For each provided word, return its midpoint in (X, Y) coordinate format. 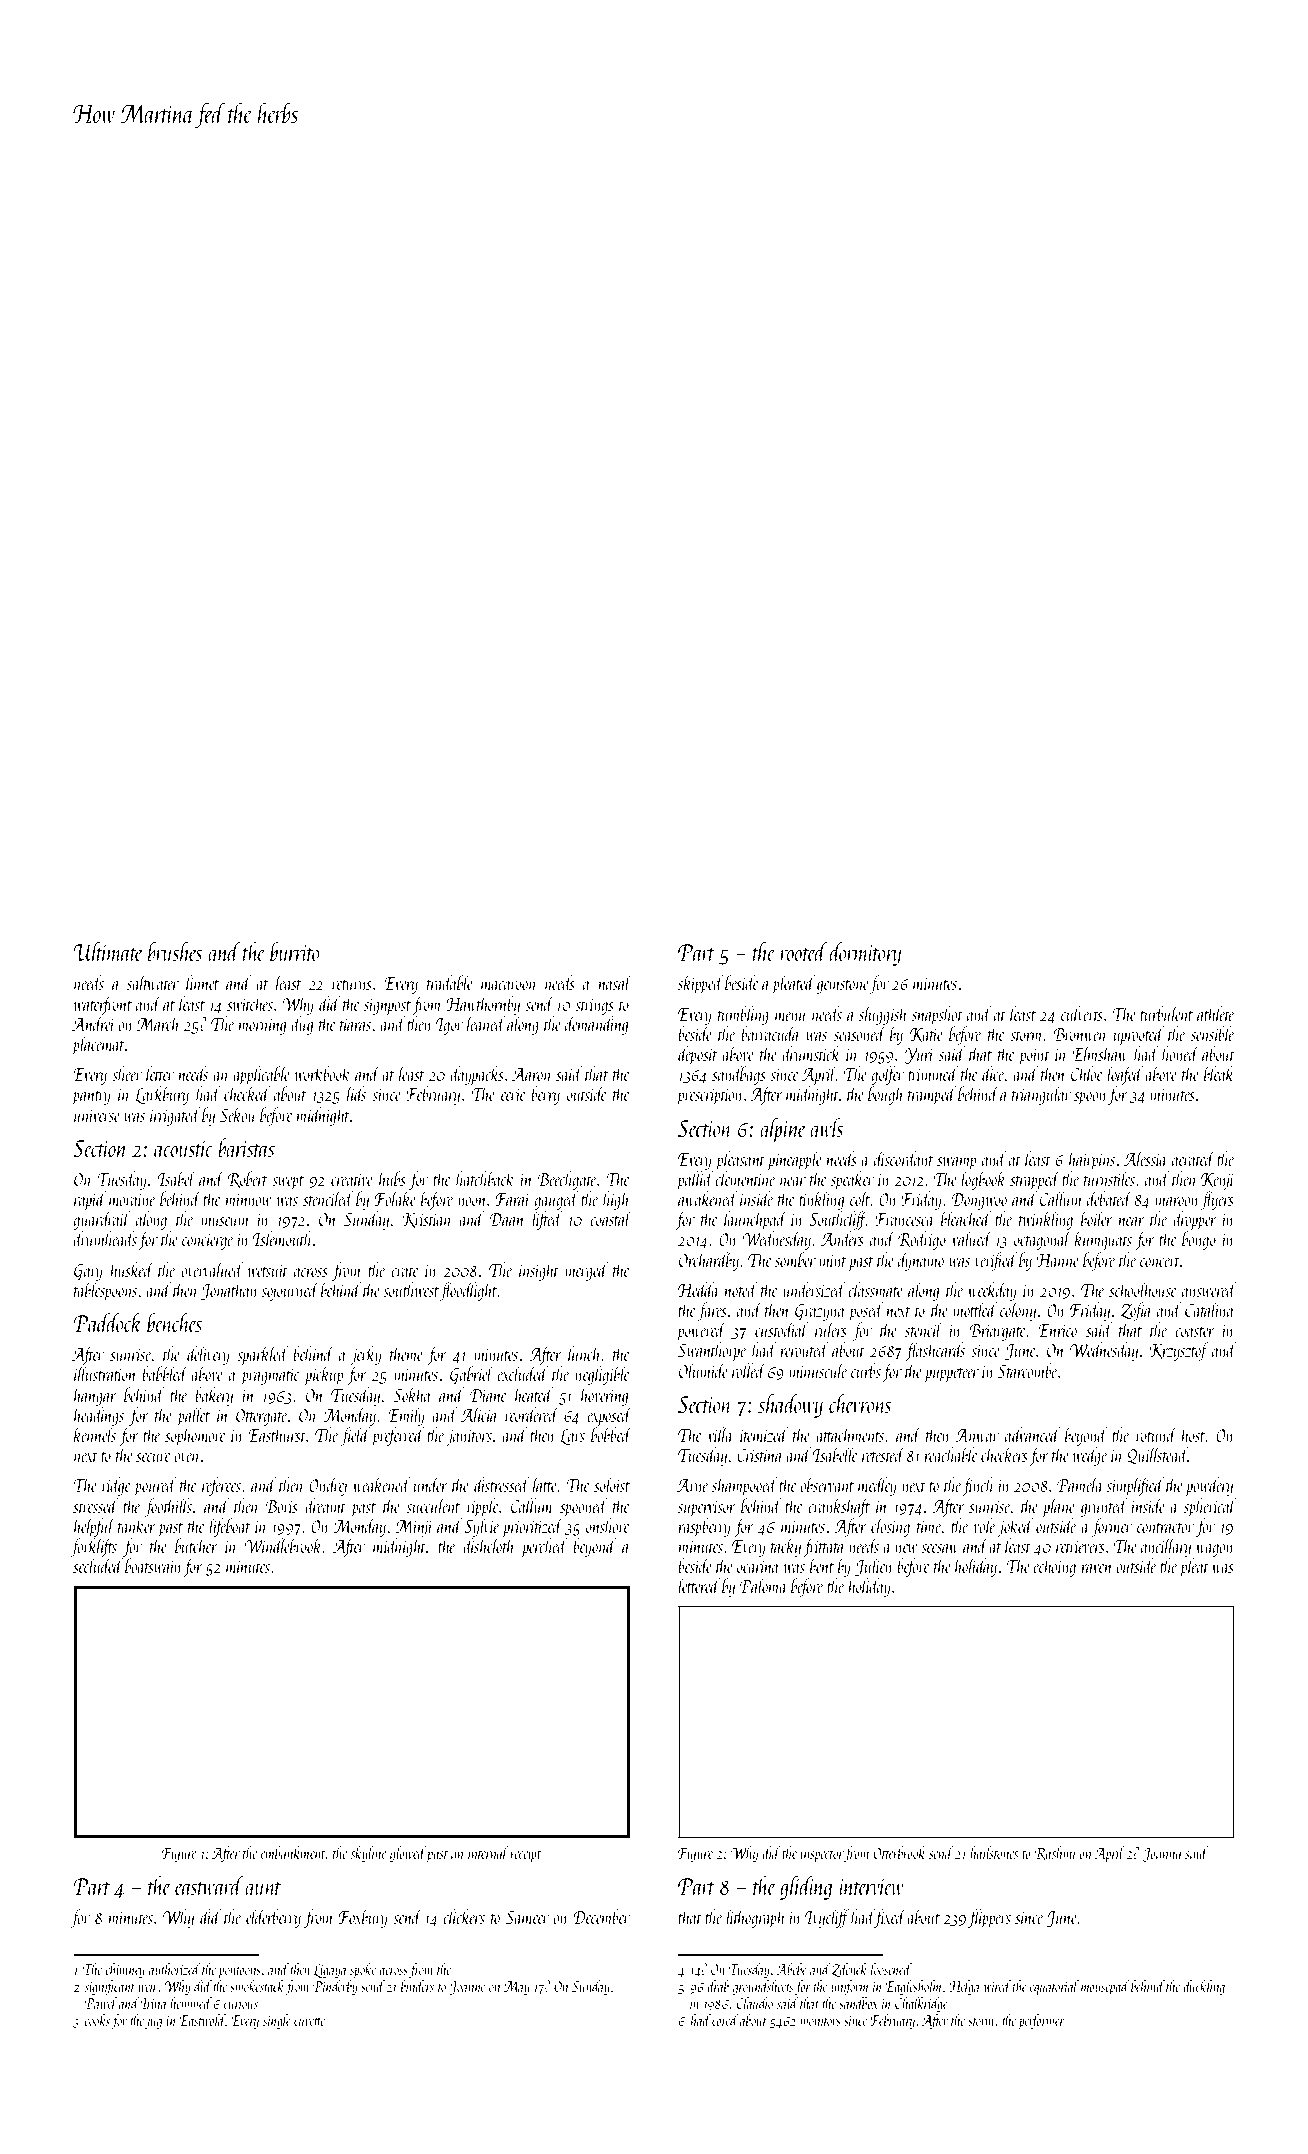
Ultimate (108, 951)
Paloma (763, 1585)
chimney (125, 1970)
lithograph (755, 1918)
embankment (293, 1852)
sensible (1212, 1033)
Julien (874, 1567)
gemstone (843, 987)
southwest (411, 1289)
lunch (585, 1353)
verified (996, 1261)
